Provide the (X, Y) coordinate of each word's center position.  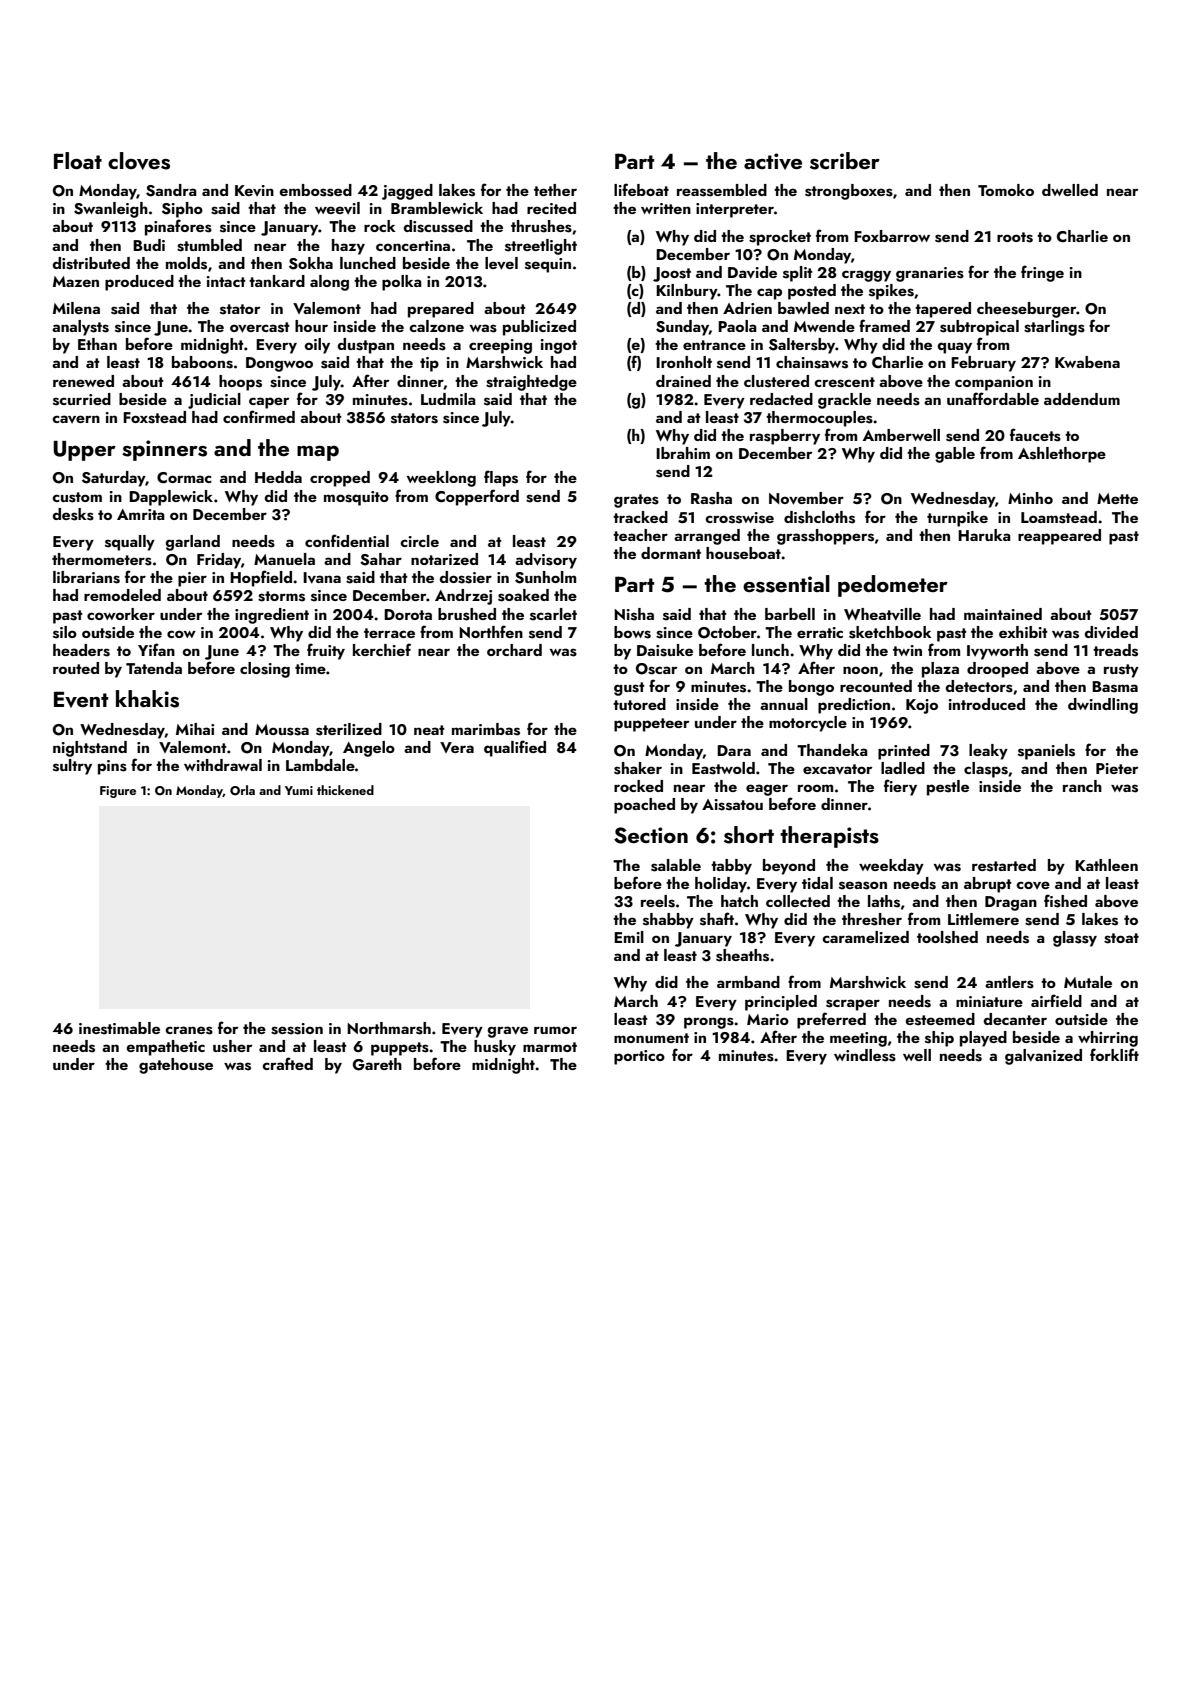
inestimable (119, 1028)
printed (904, 752)
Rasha (711, 498)
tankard (277, 281)
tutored (639, 704)
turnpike (957, 519)
